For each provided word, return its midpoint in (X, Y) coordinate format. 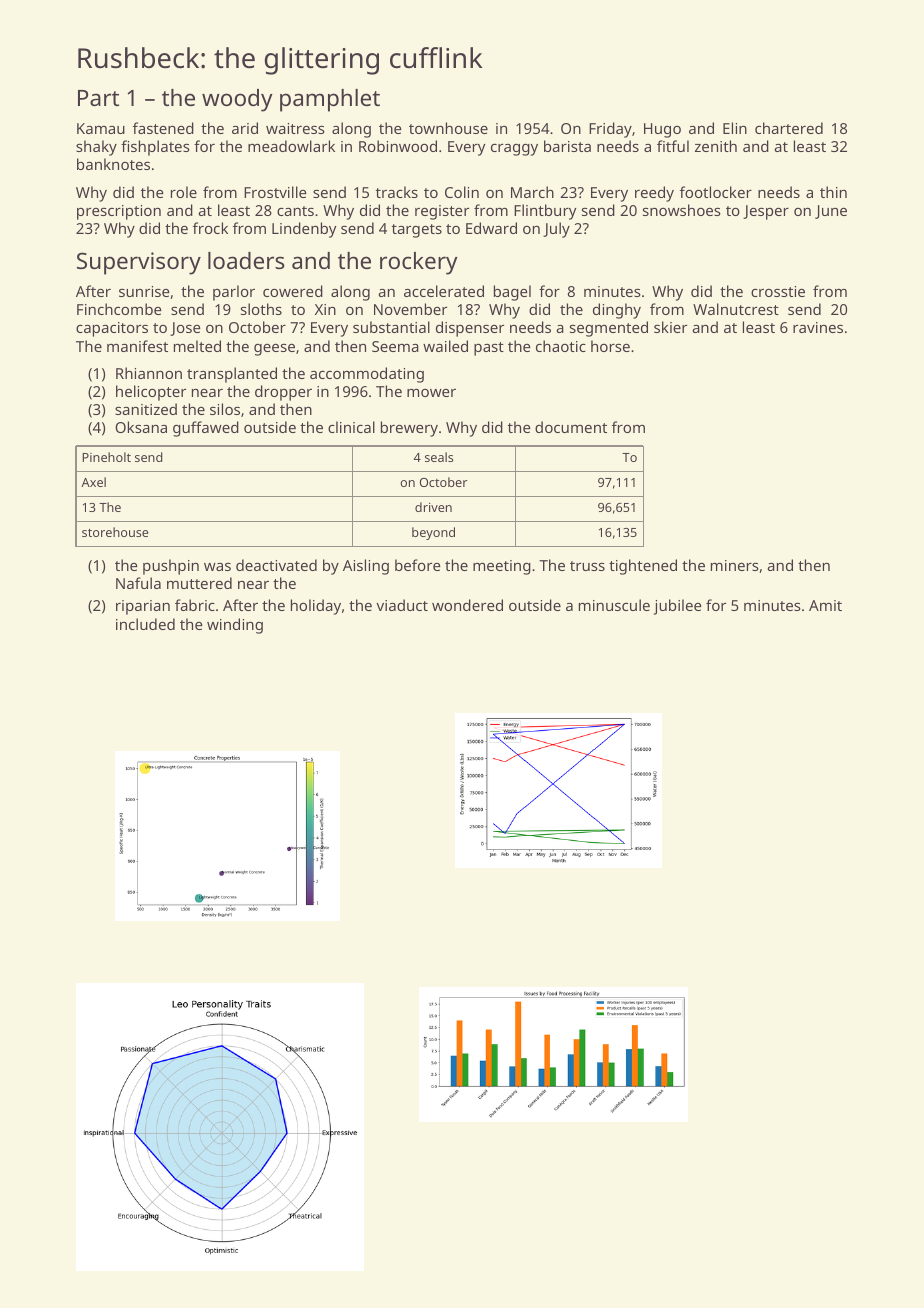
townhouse (448, 128)
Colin (462, 192)
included (145, 624)
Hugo (662, 130)
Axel (93, 482)
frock (210, 228)
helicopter (151, 393)
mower (431, 393)
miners (735, 565)
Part (98, 98)
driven (433, 507)
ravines (818, 327)
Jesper (766, 212)
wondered (467, 605)
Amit (825, 605)
